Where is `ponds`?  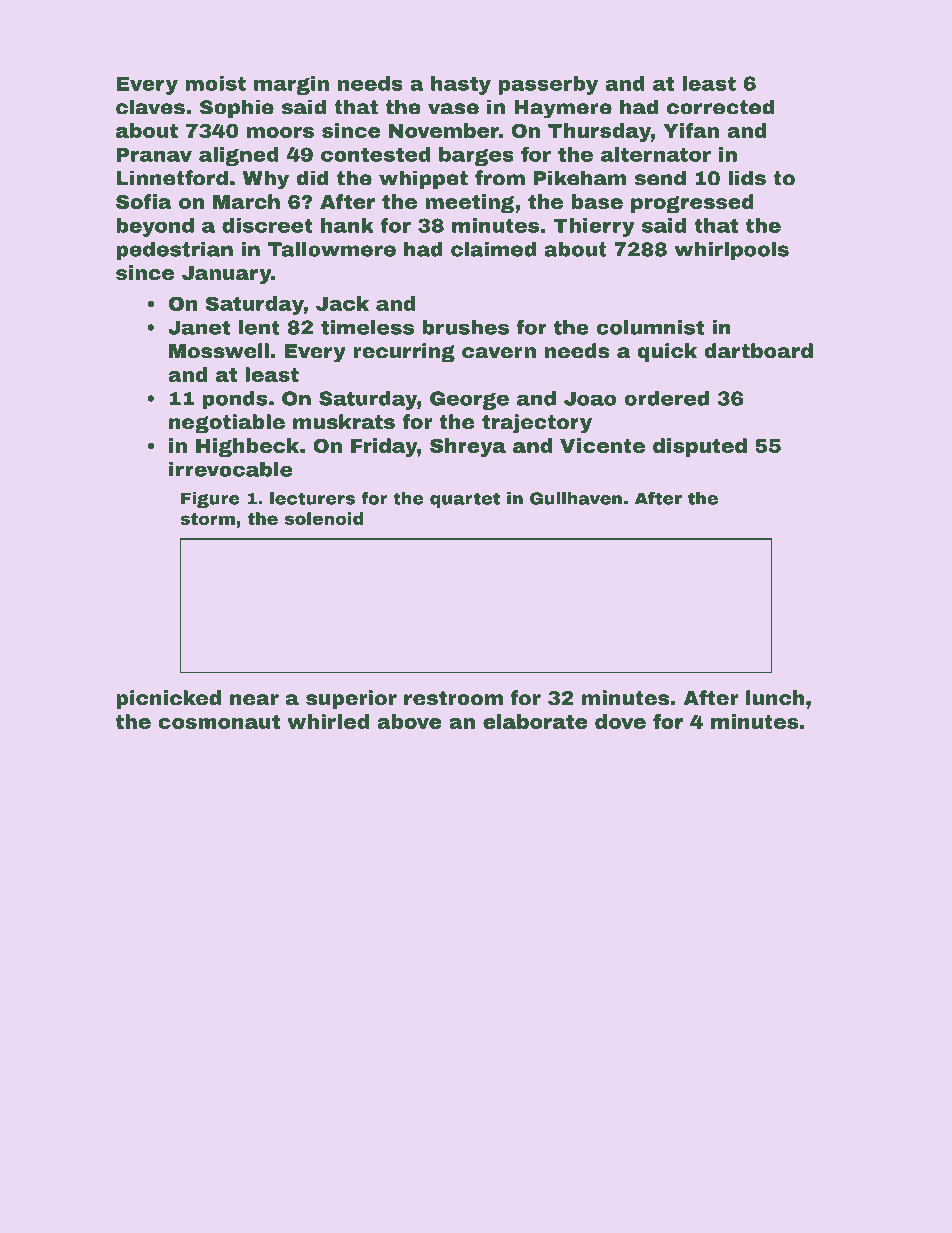
ponds is located at coordinates (235, 400).
